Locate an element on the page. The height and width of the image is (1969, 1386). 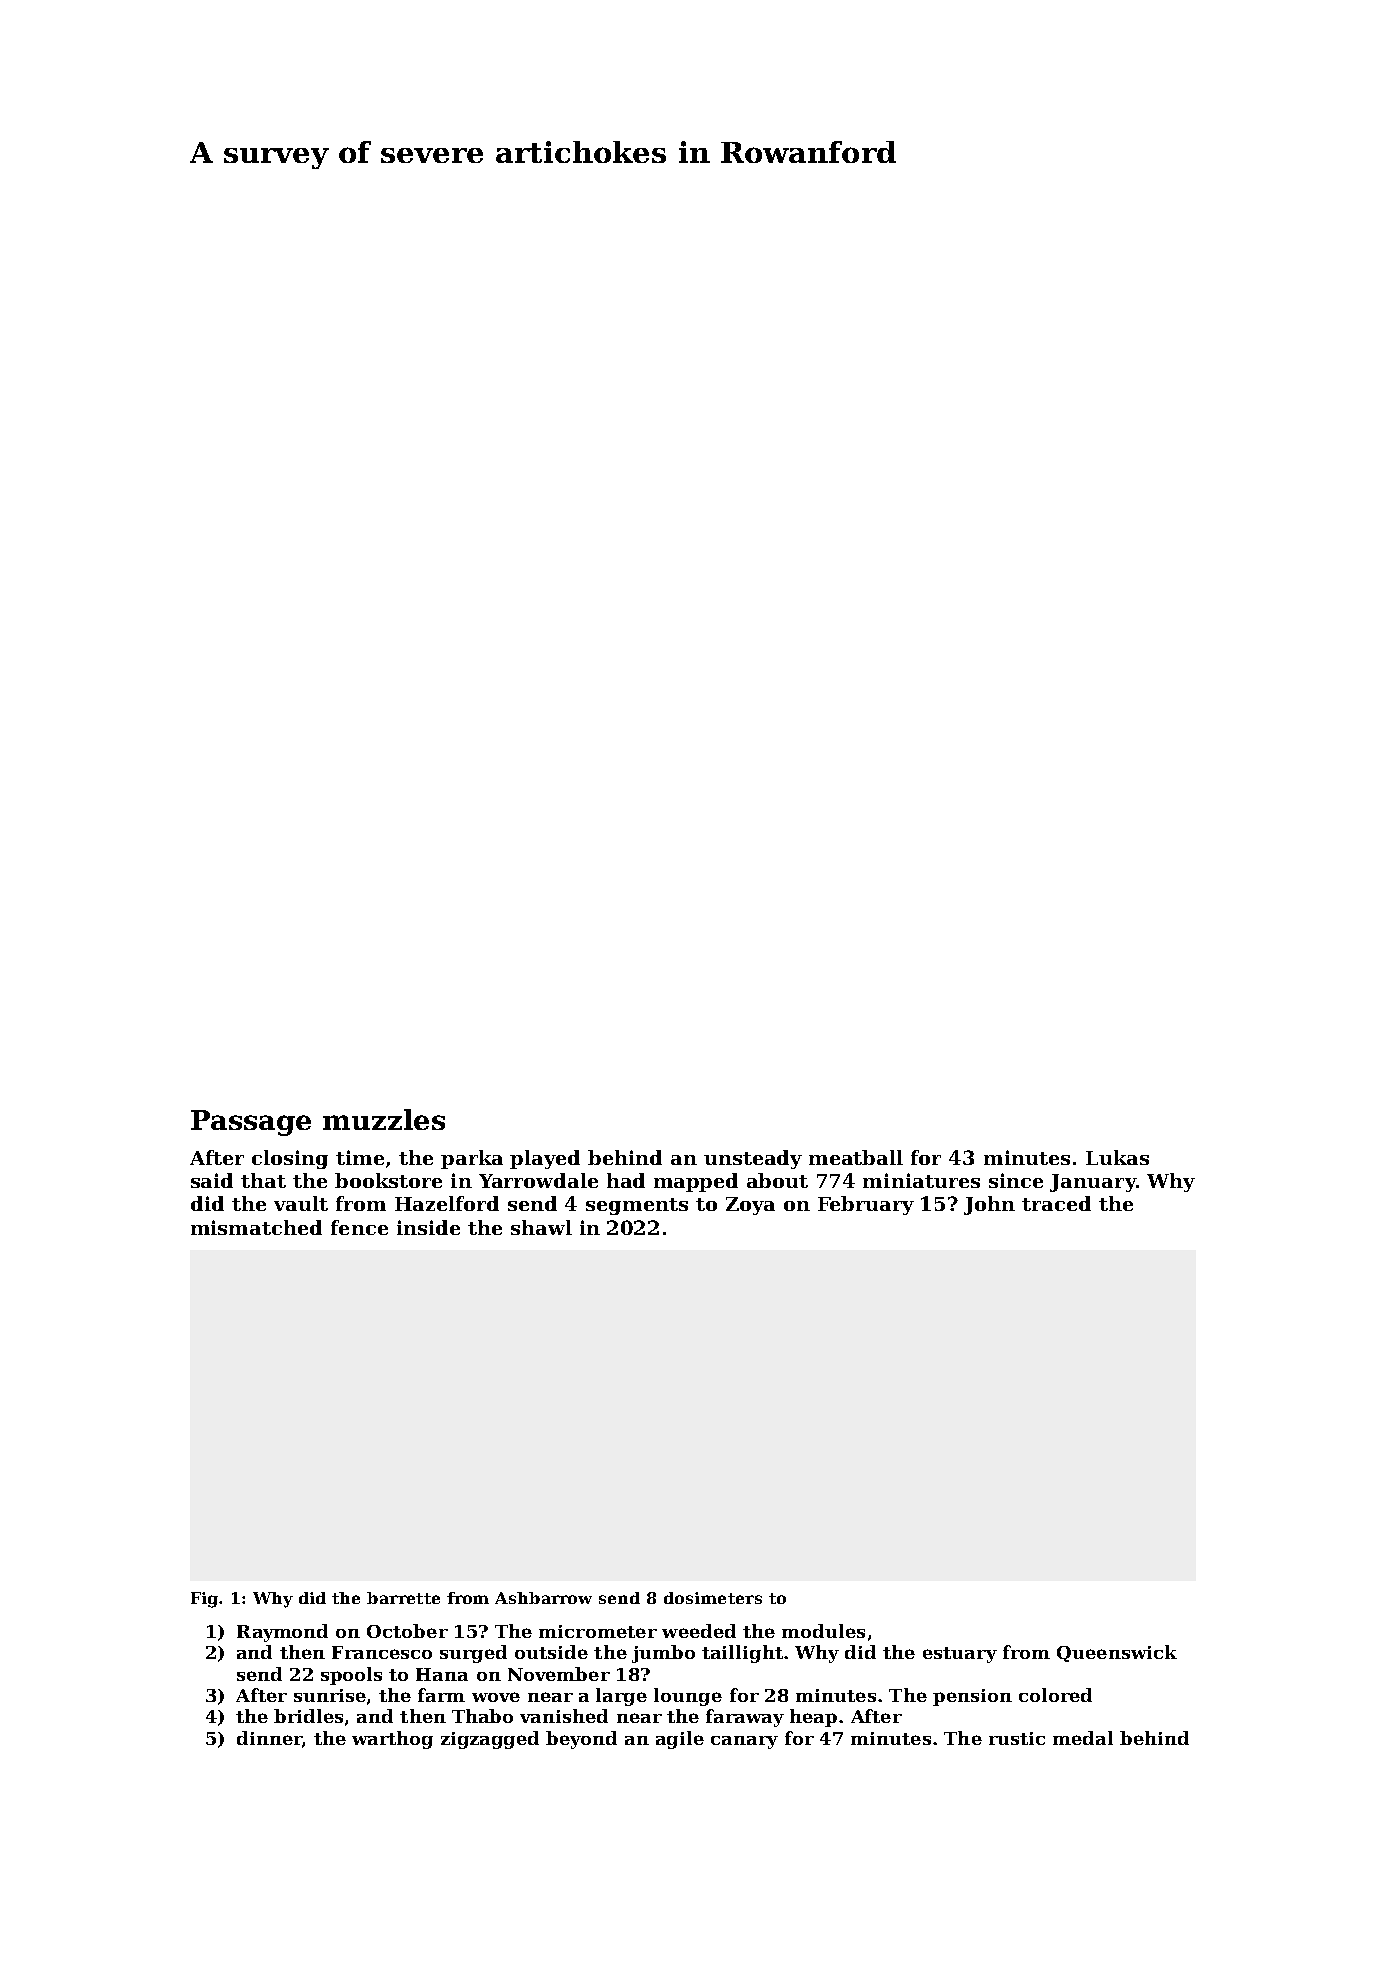
bridles is located at coordinates (308, 1716).
